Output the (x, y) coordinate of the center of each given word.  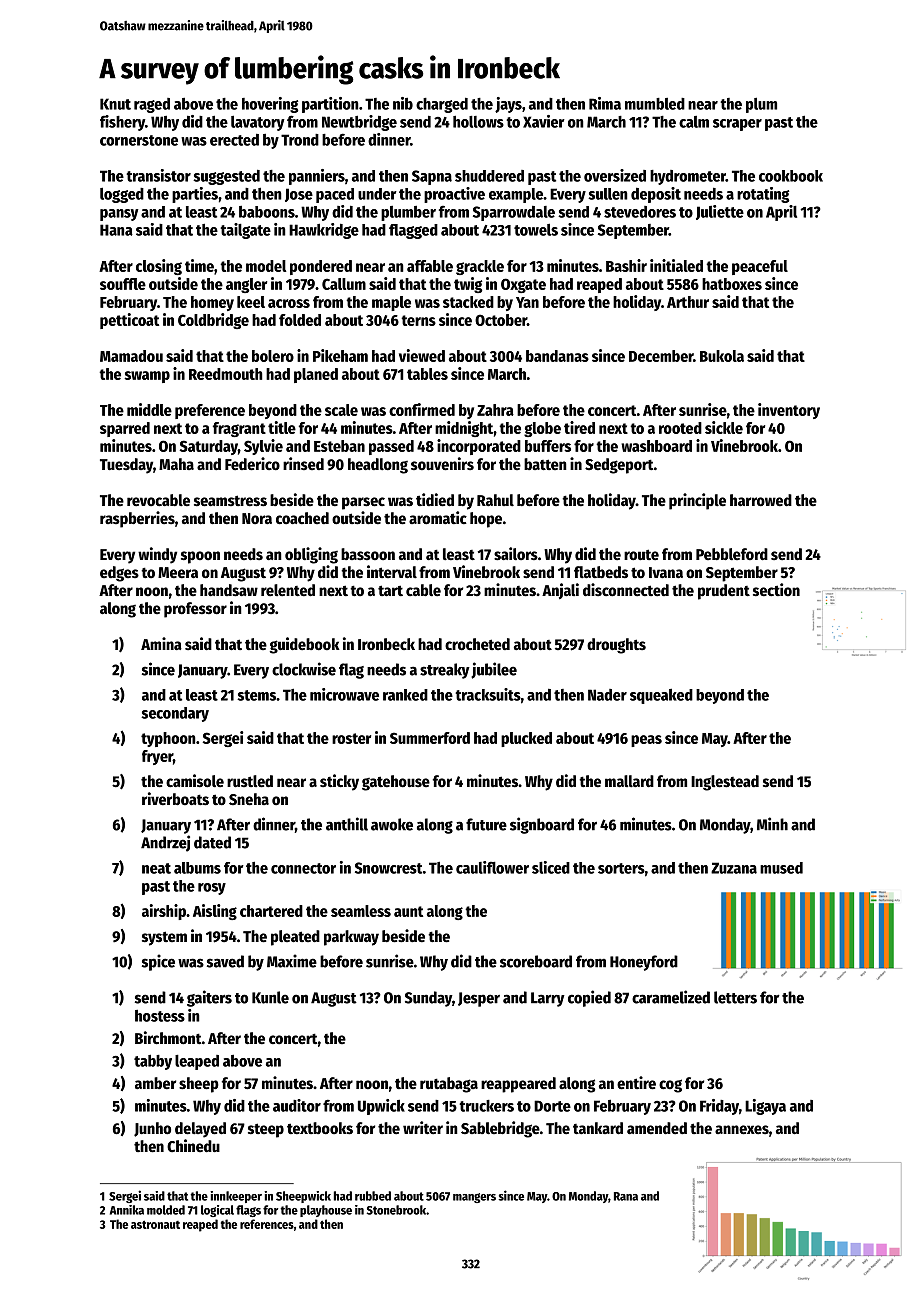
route (641, 555)
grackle (480, 267)
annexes (742, 1130)
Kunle (270, 997)
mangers (474, 1198)
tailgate (245, 231)
